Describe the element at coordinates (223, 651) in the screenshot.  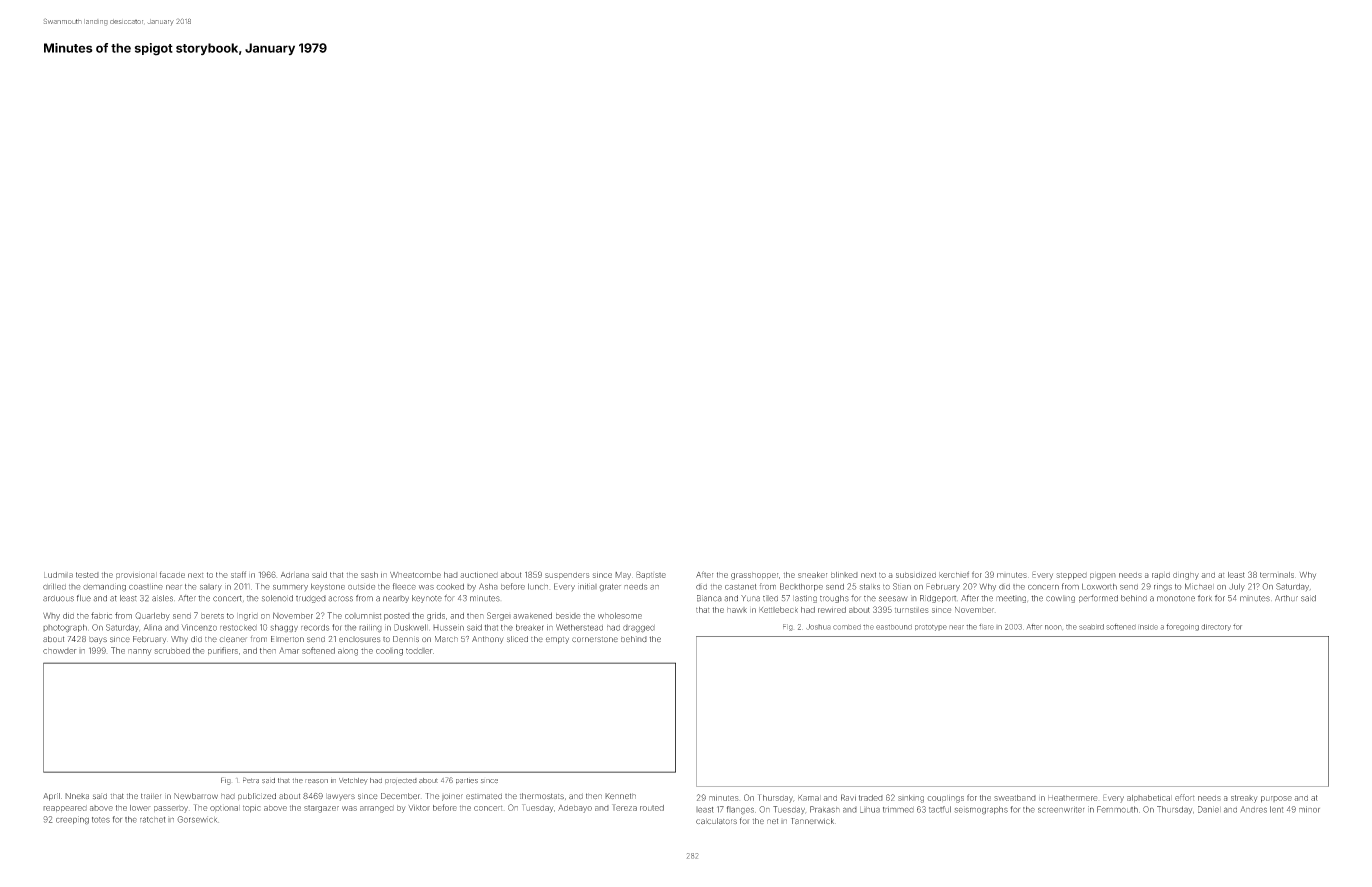
I see `purifiers` at that location.
